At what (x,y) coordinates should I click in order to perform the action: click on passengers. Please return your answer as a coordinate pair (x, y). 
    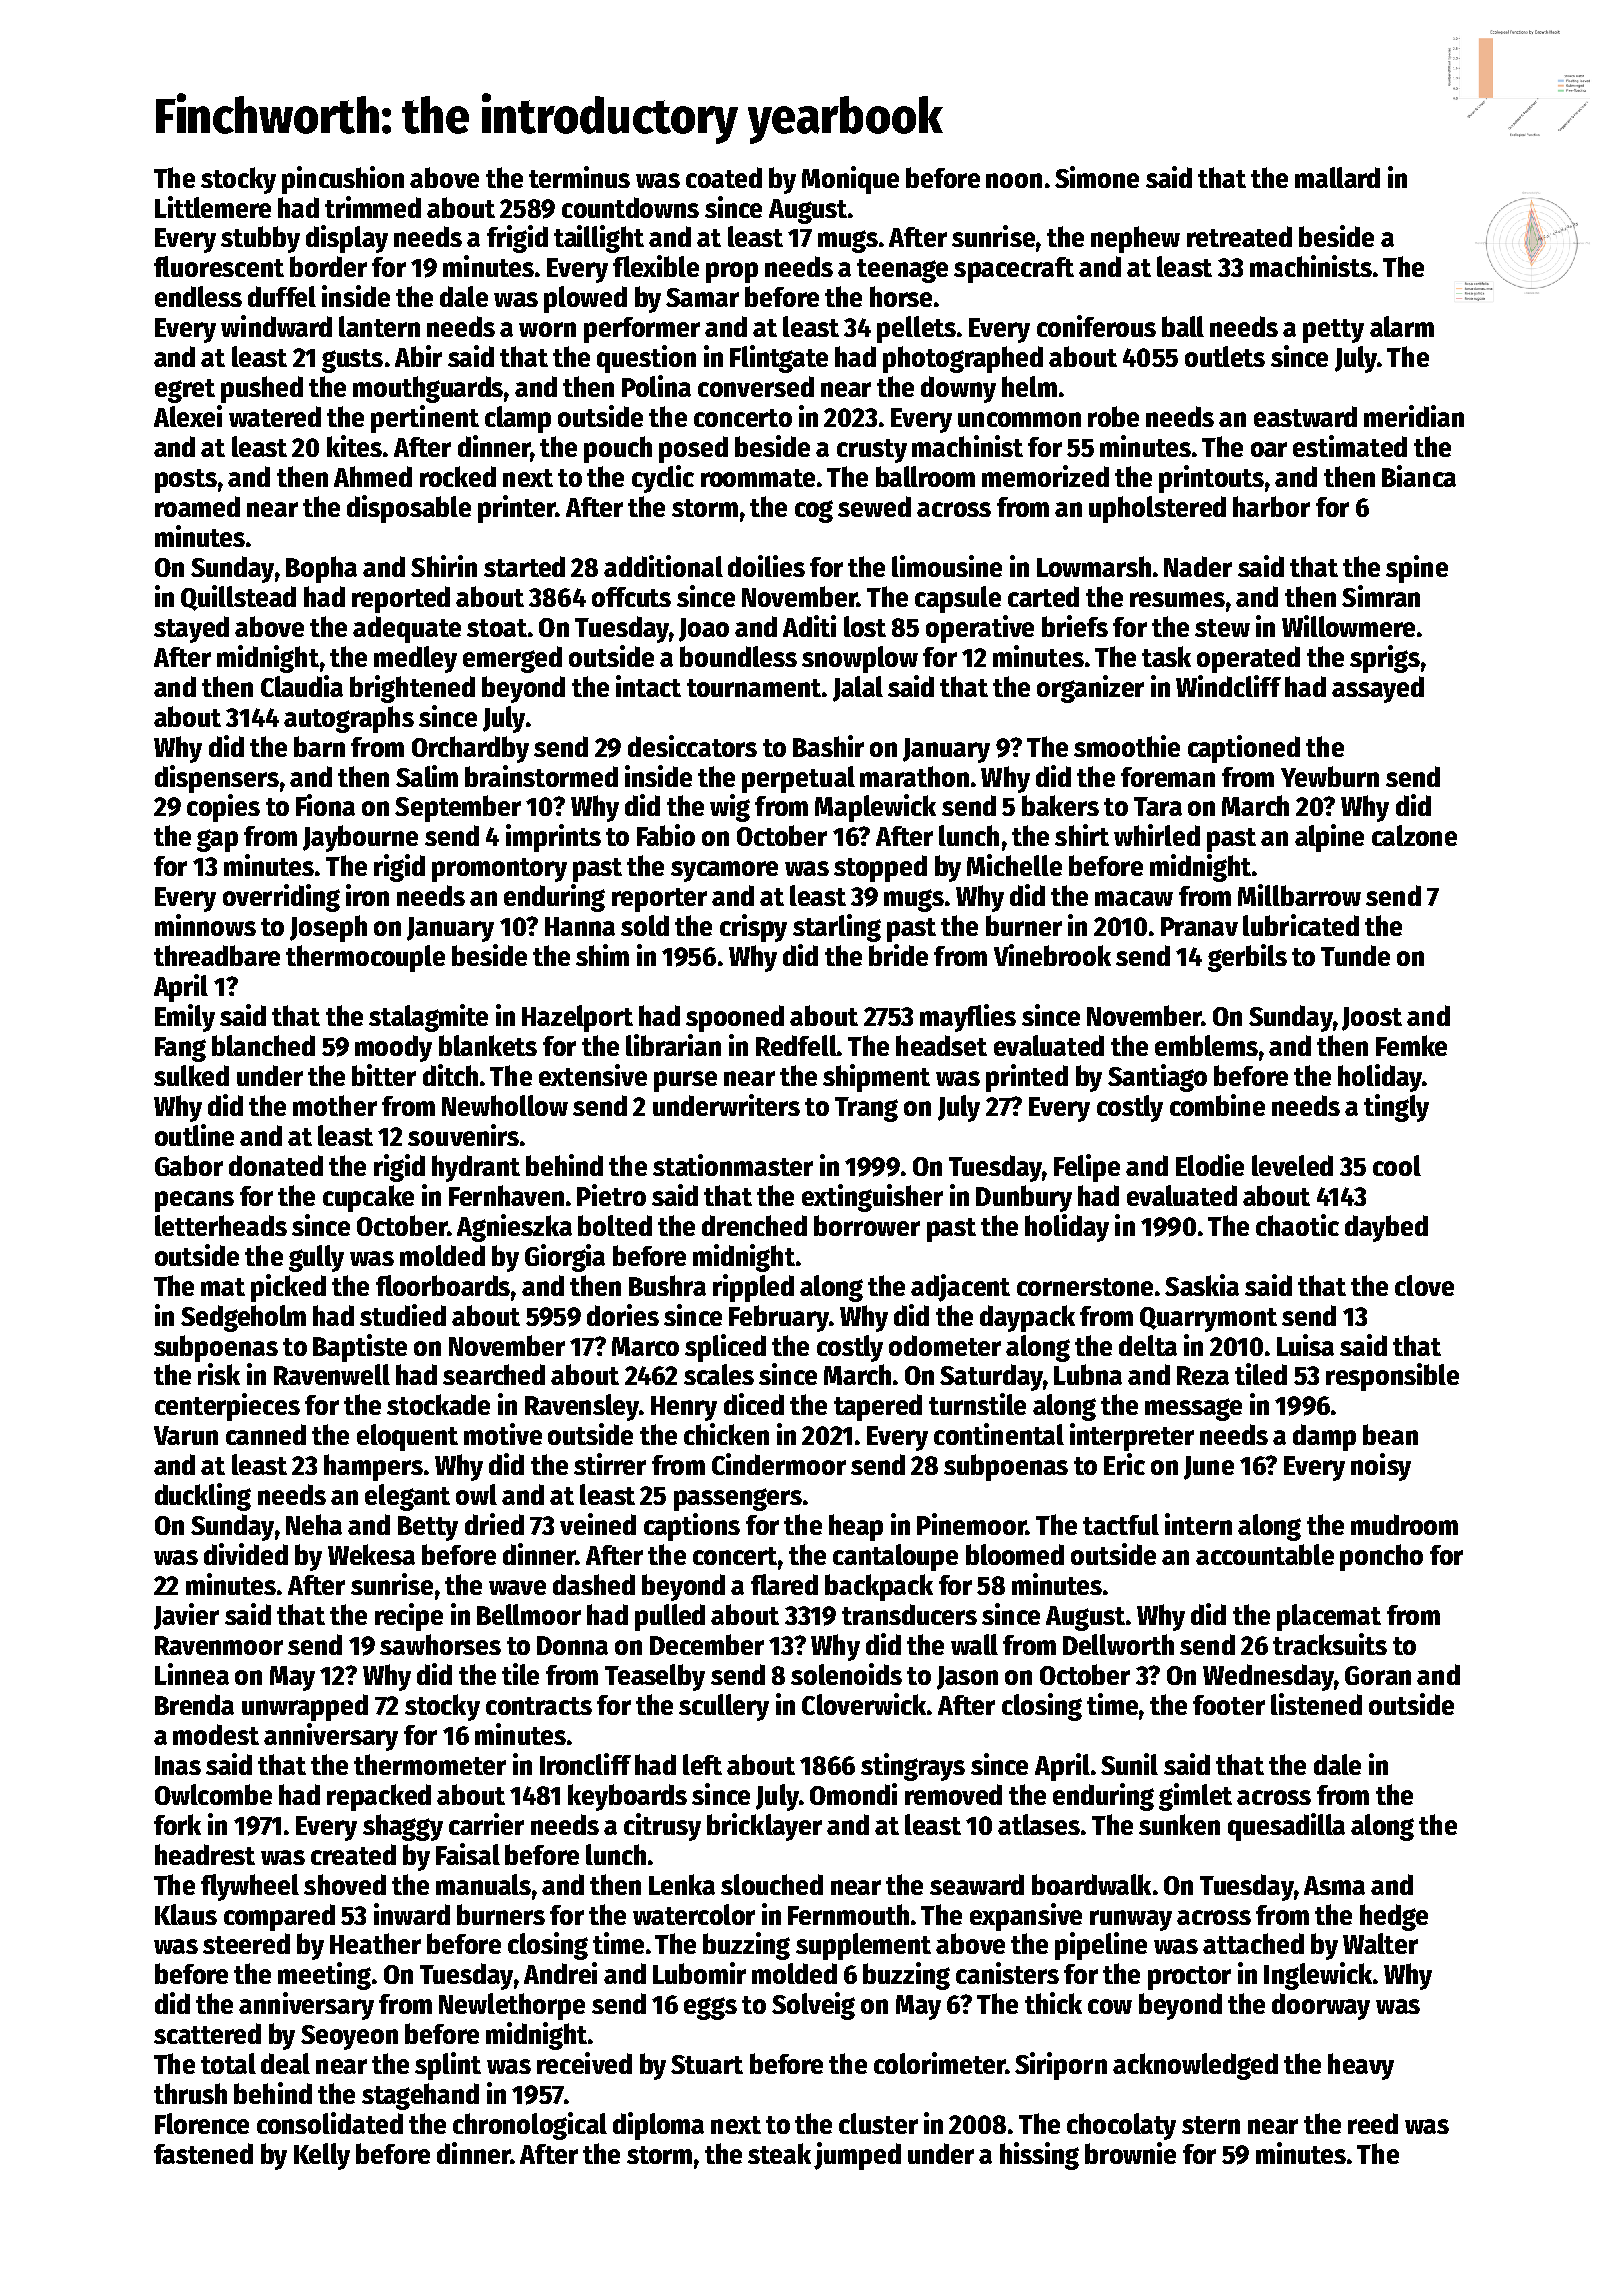
    Looking at the image, I should click on (738, 1499).
